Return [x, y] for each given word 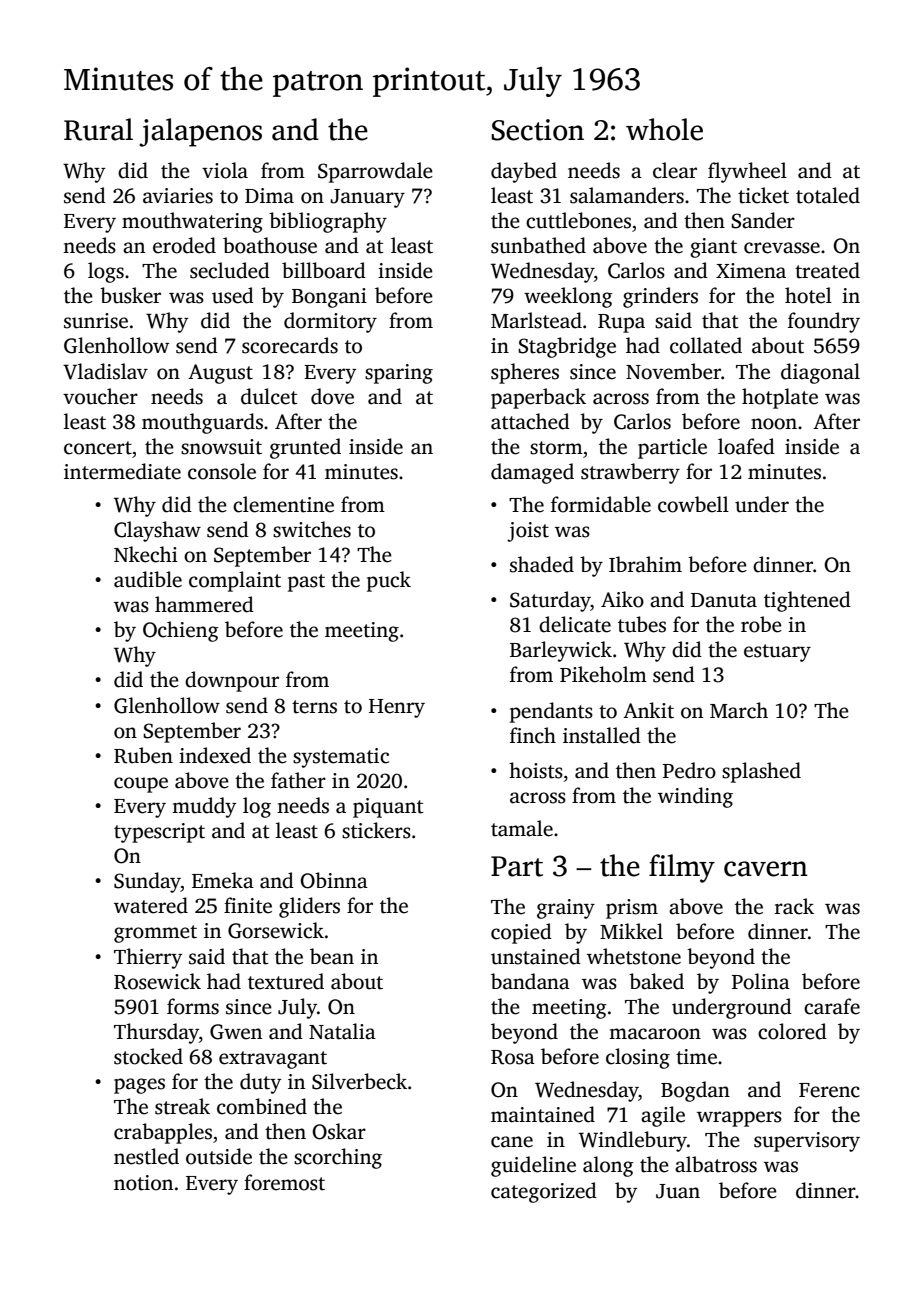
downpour [232, 681]
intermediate [122, 471]
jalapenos [200, 132]
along [608, 1166]
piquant [388, 808]
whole [664, 129]
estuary [777, 653]
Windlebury [633, 1141]
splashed [761, 772]
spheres [525, 373]
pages [139, 1086]
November [673, 371]
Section [537, 130]
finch [533, 735]
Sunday [147, 882]
